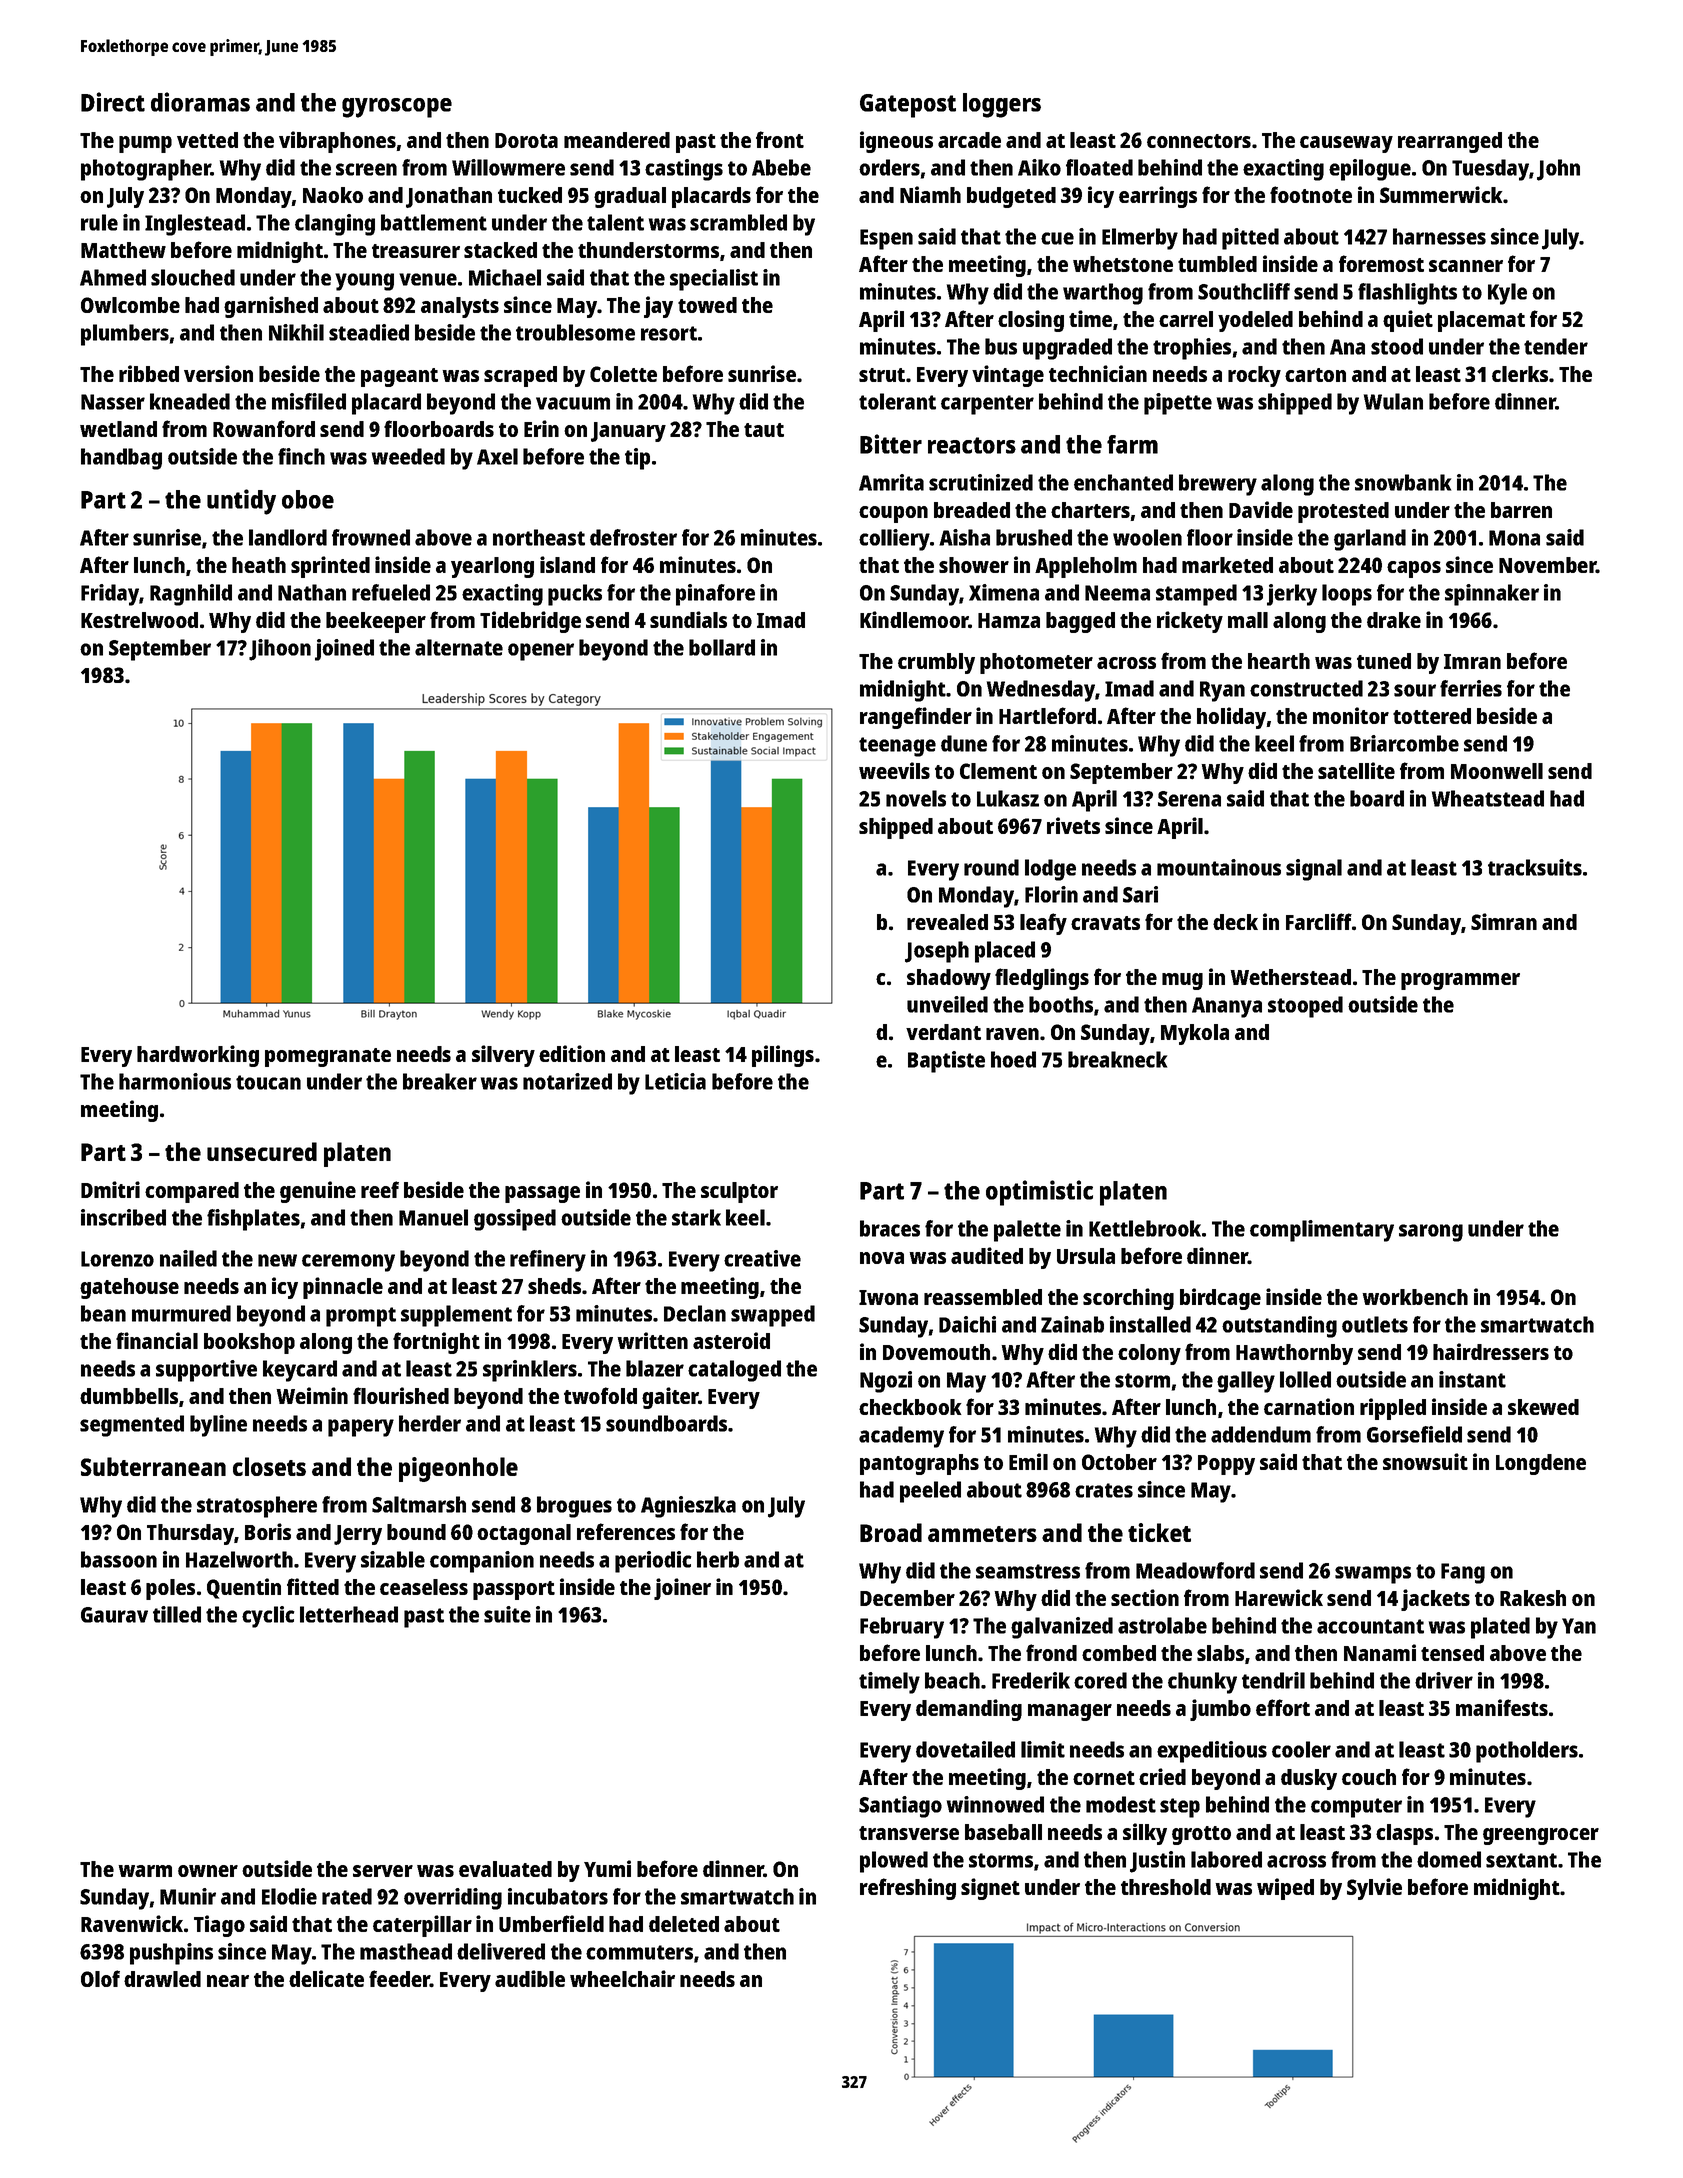  Describe the element at coordinates (894, 1862) in the screenshot. I see `plowed` at that location.
